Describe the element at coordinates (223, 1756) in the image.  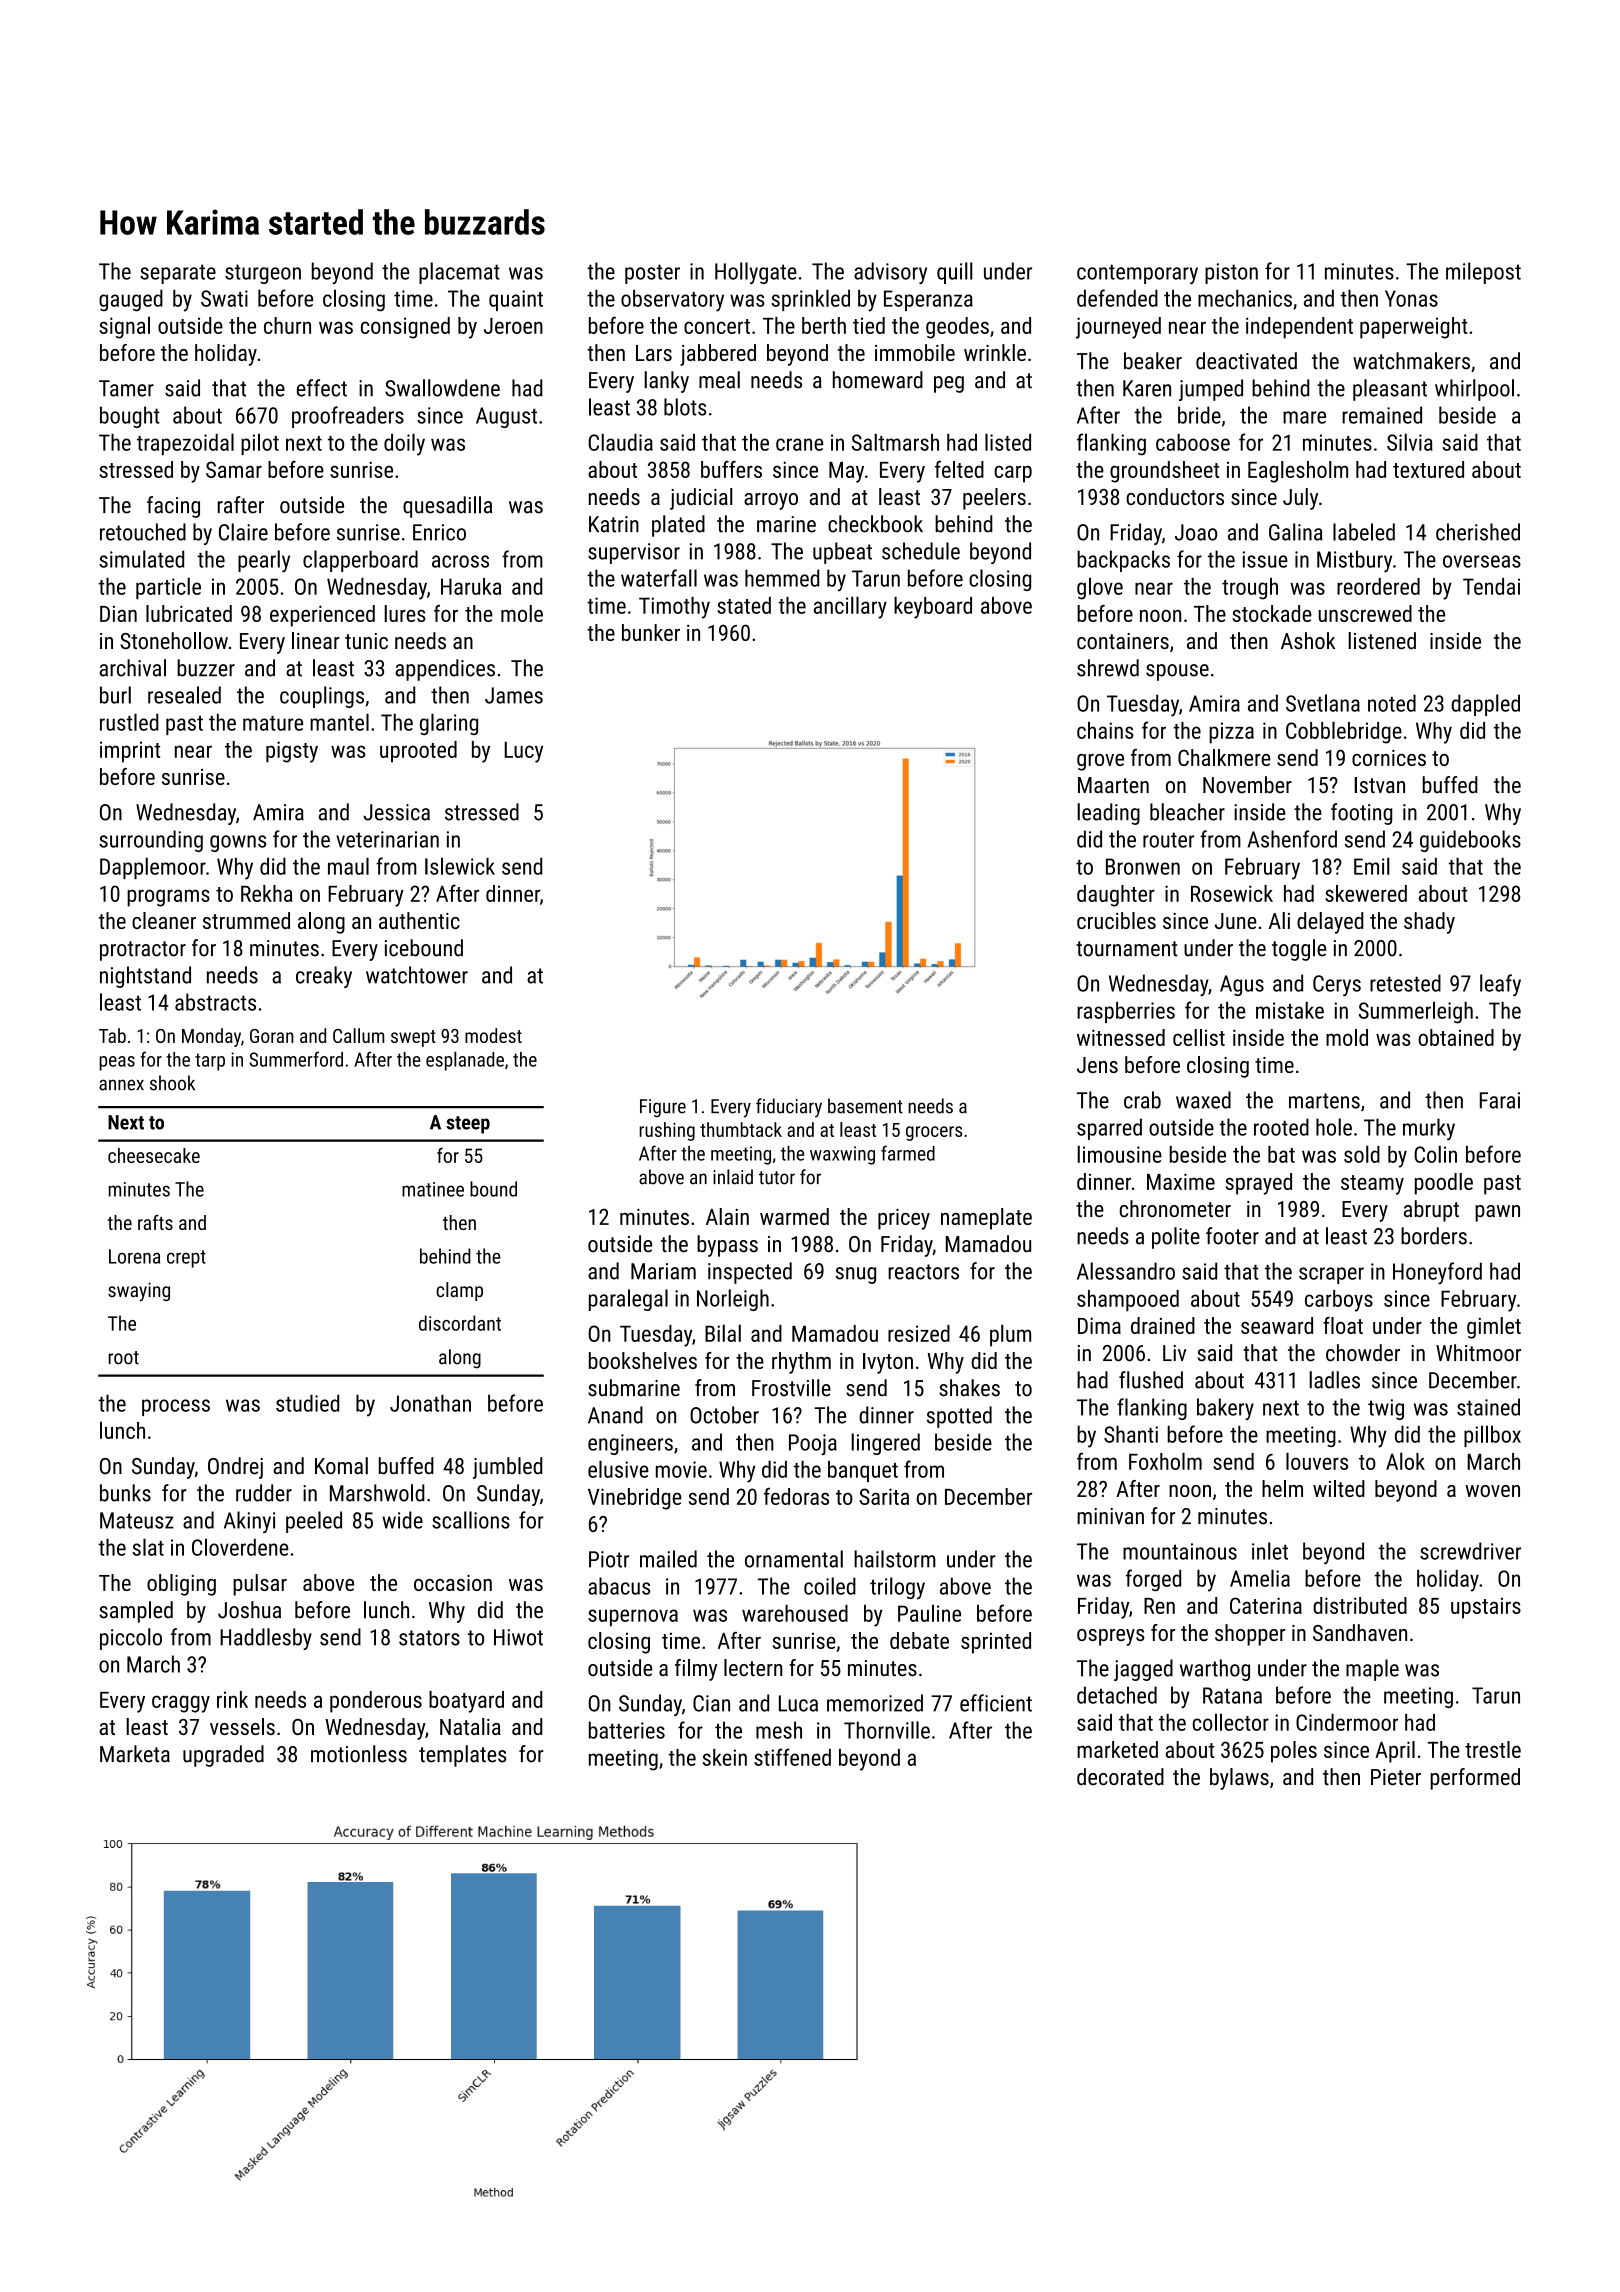
I see `upgraded` at that location.
